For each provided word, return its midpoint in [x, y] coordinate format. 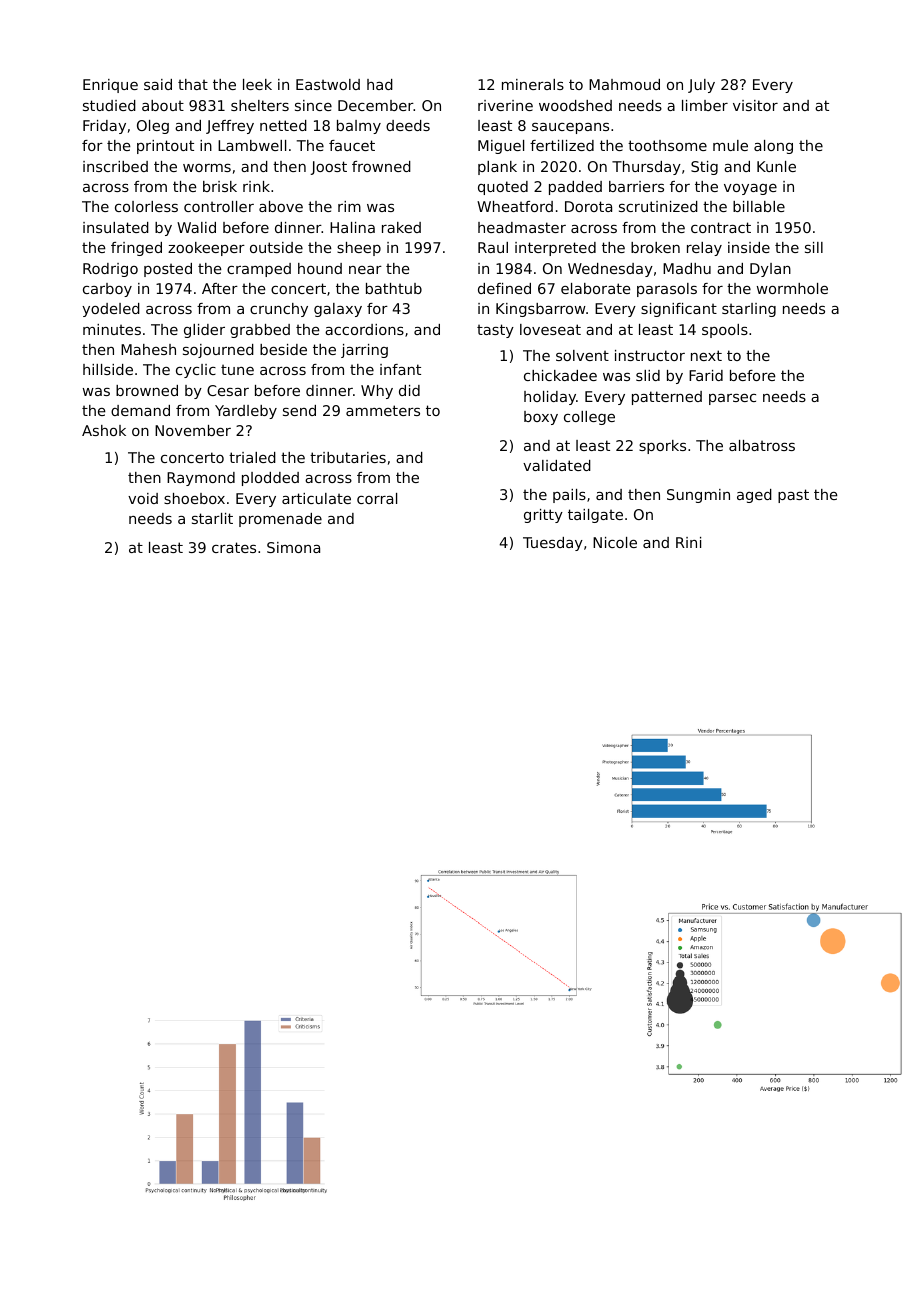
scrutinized [658, 206]
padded [575, 188]
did [409, 390]
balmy [359, 127]
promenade [280, 520]
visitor [755, 105]
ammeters [383, 410]
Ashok [104, 430]
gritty [543, 516]
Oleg [153, 127]
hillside [108, 369]
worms [207, 168]
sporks [662, 447]
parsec [732, 399]
